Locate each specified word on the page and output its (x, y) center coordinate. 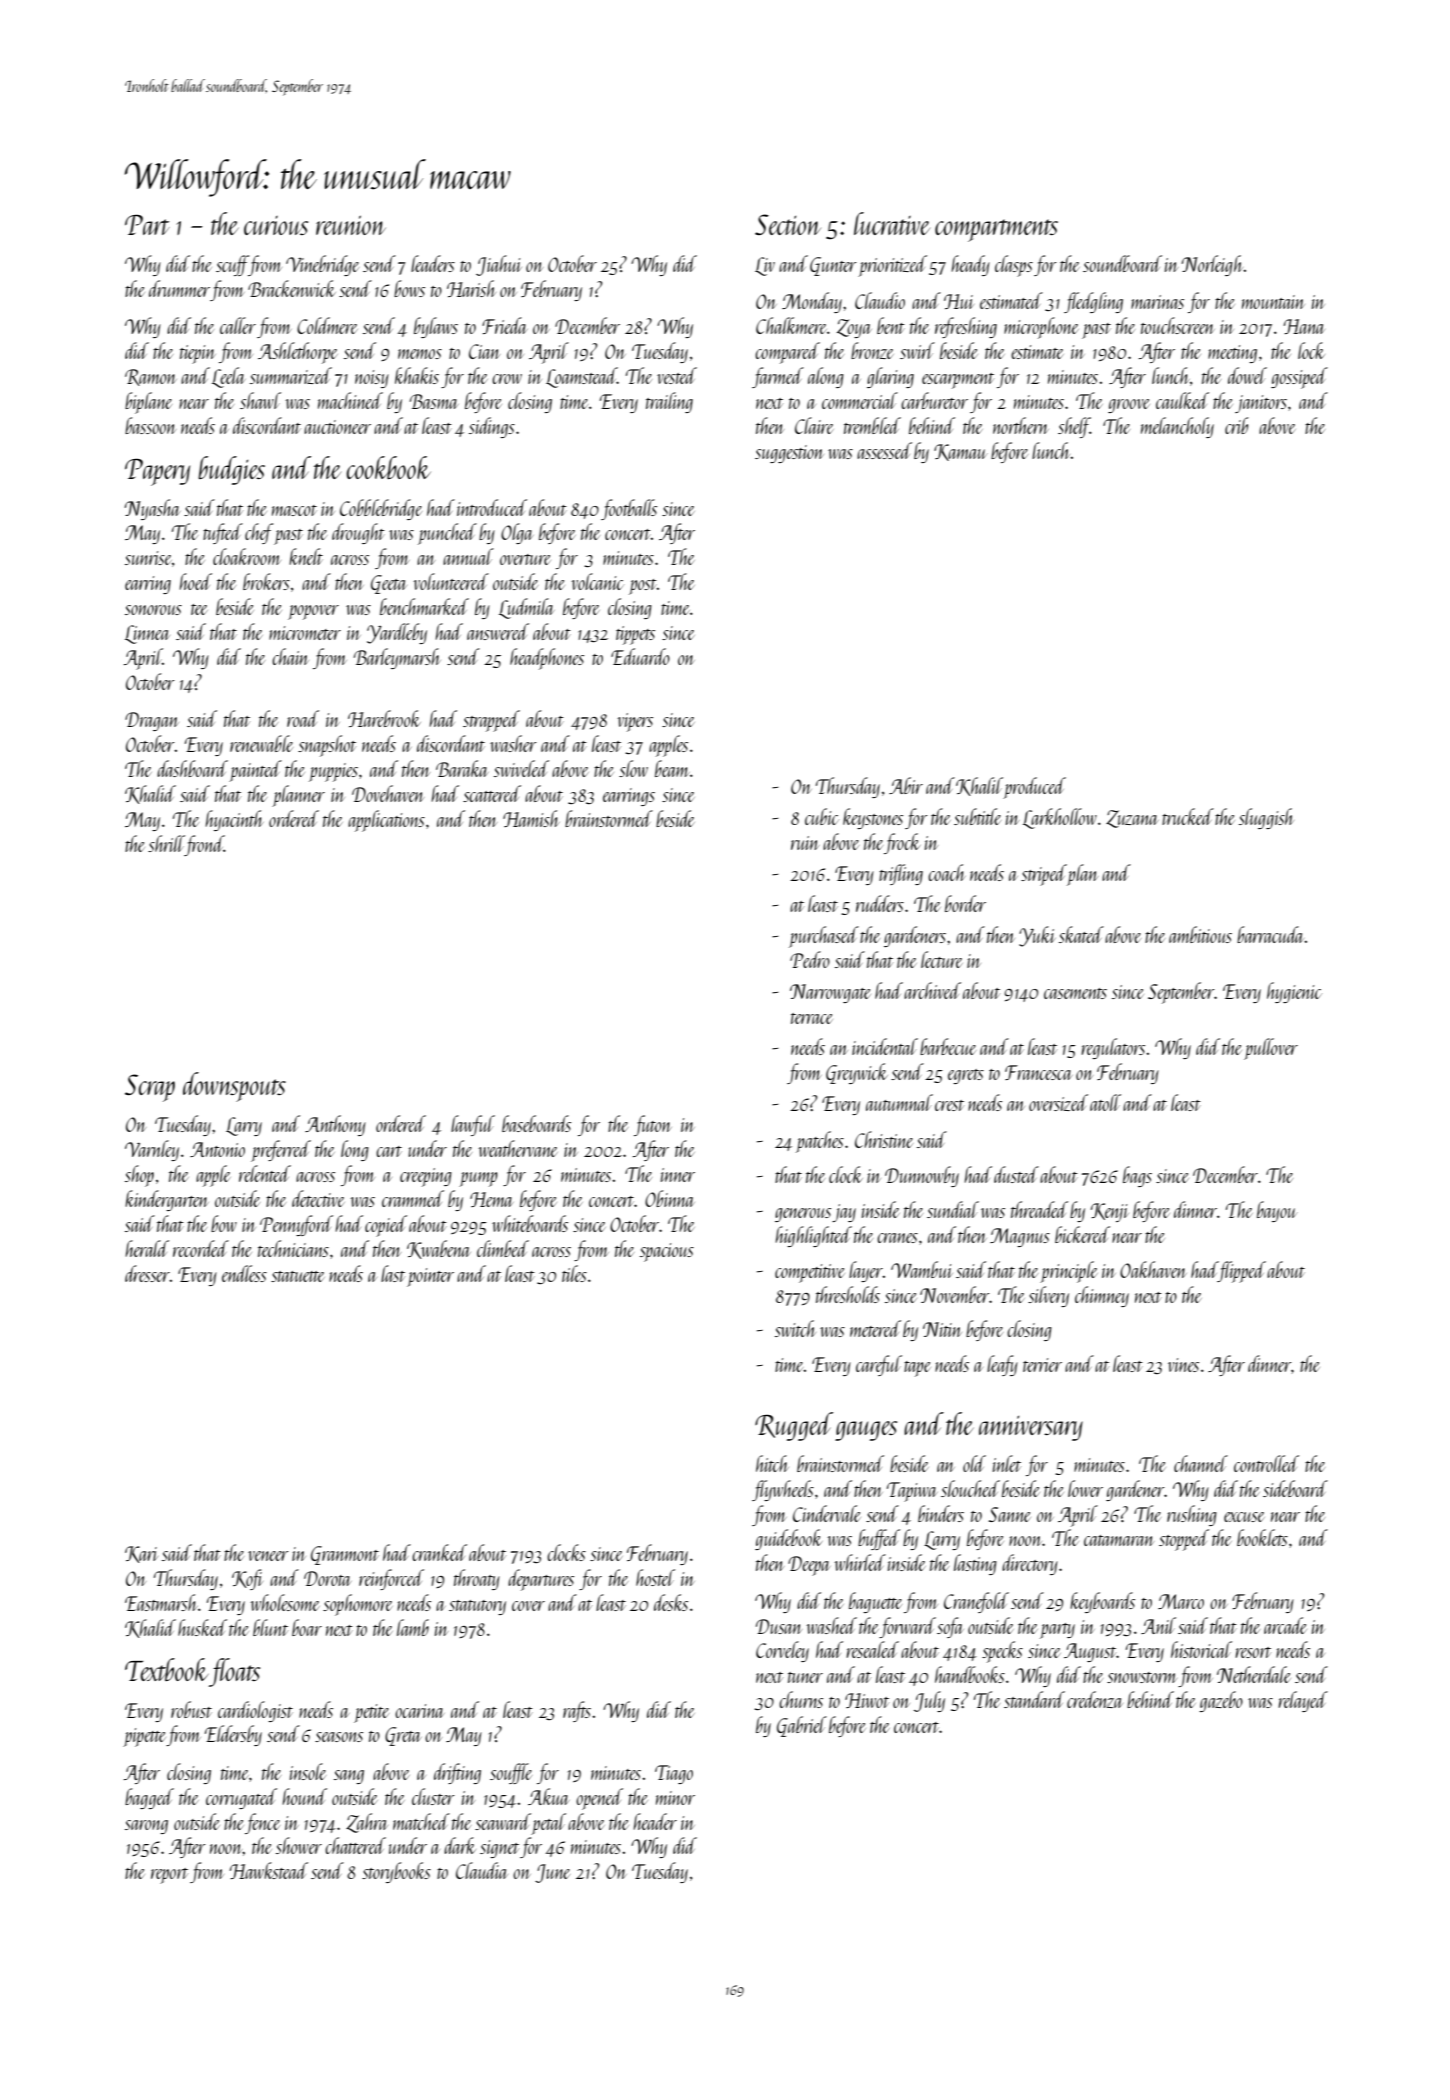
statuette (298, 1276)
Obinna (670, 1198)
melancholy (1177, 427)
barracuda (1271, 934)
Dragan (151, 721)
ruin (805, 843)
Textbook (167, 1669)
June (552, 1873)
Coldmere (327, 325)
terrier (1042, 1365)
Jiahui (499, 265)
